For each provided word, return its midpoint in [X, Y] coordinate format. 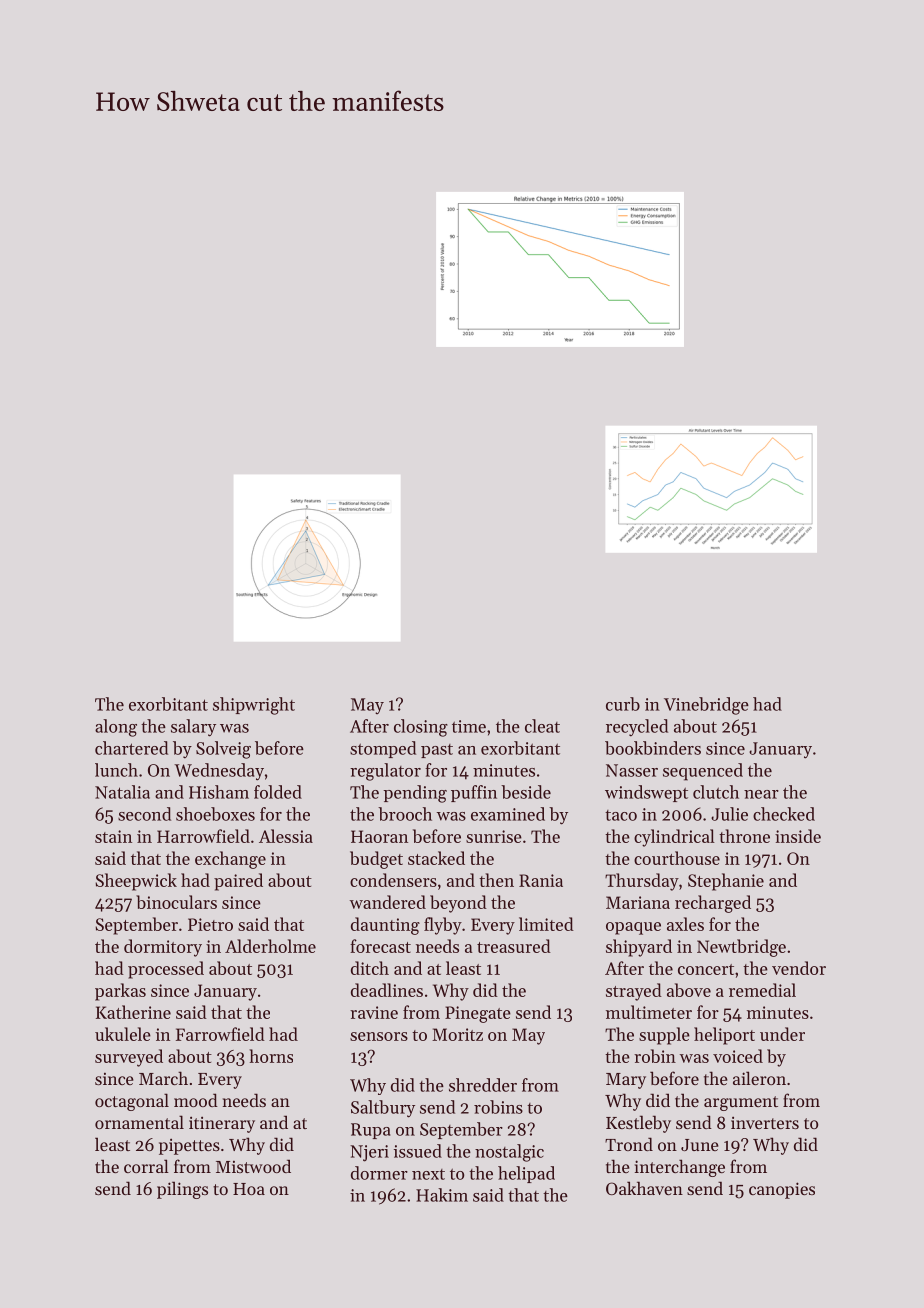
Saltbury [383, 1109]
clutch [716, 792]
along [116, 728]
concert [706, 969]
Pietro [210, 924]
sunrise [494, 836]
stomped [383, 749]
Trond [629, 1144]
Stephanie [726, 882]
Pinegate [478, 1014]
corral [146, 1166]
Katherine [133, 1012]
